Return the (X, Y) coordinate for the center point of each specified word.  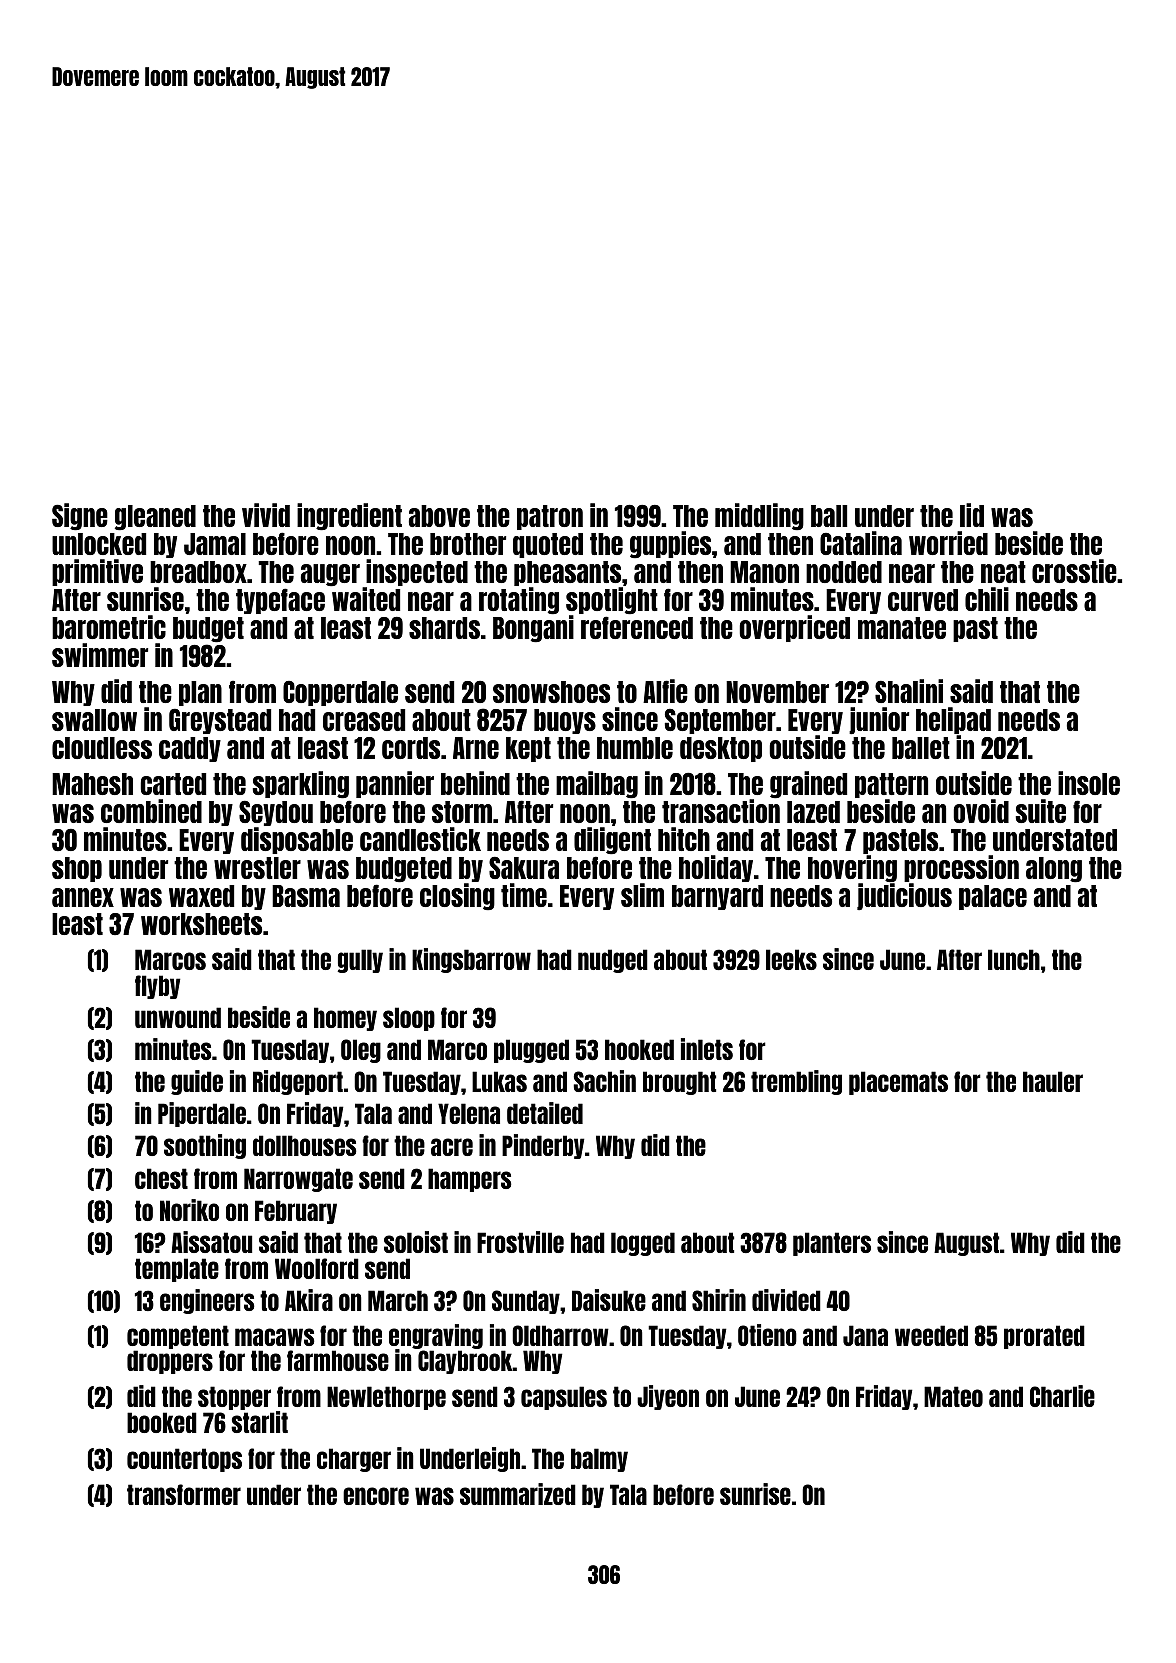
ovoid (981, 811)
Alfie (665, 691)
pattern (891, 786)
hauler (1053, 1081)
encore (376, 1496)
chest (161, 1178)
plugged (531, 1051)
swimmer (100, 655)
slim (642, 895)
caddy (190, 749)
